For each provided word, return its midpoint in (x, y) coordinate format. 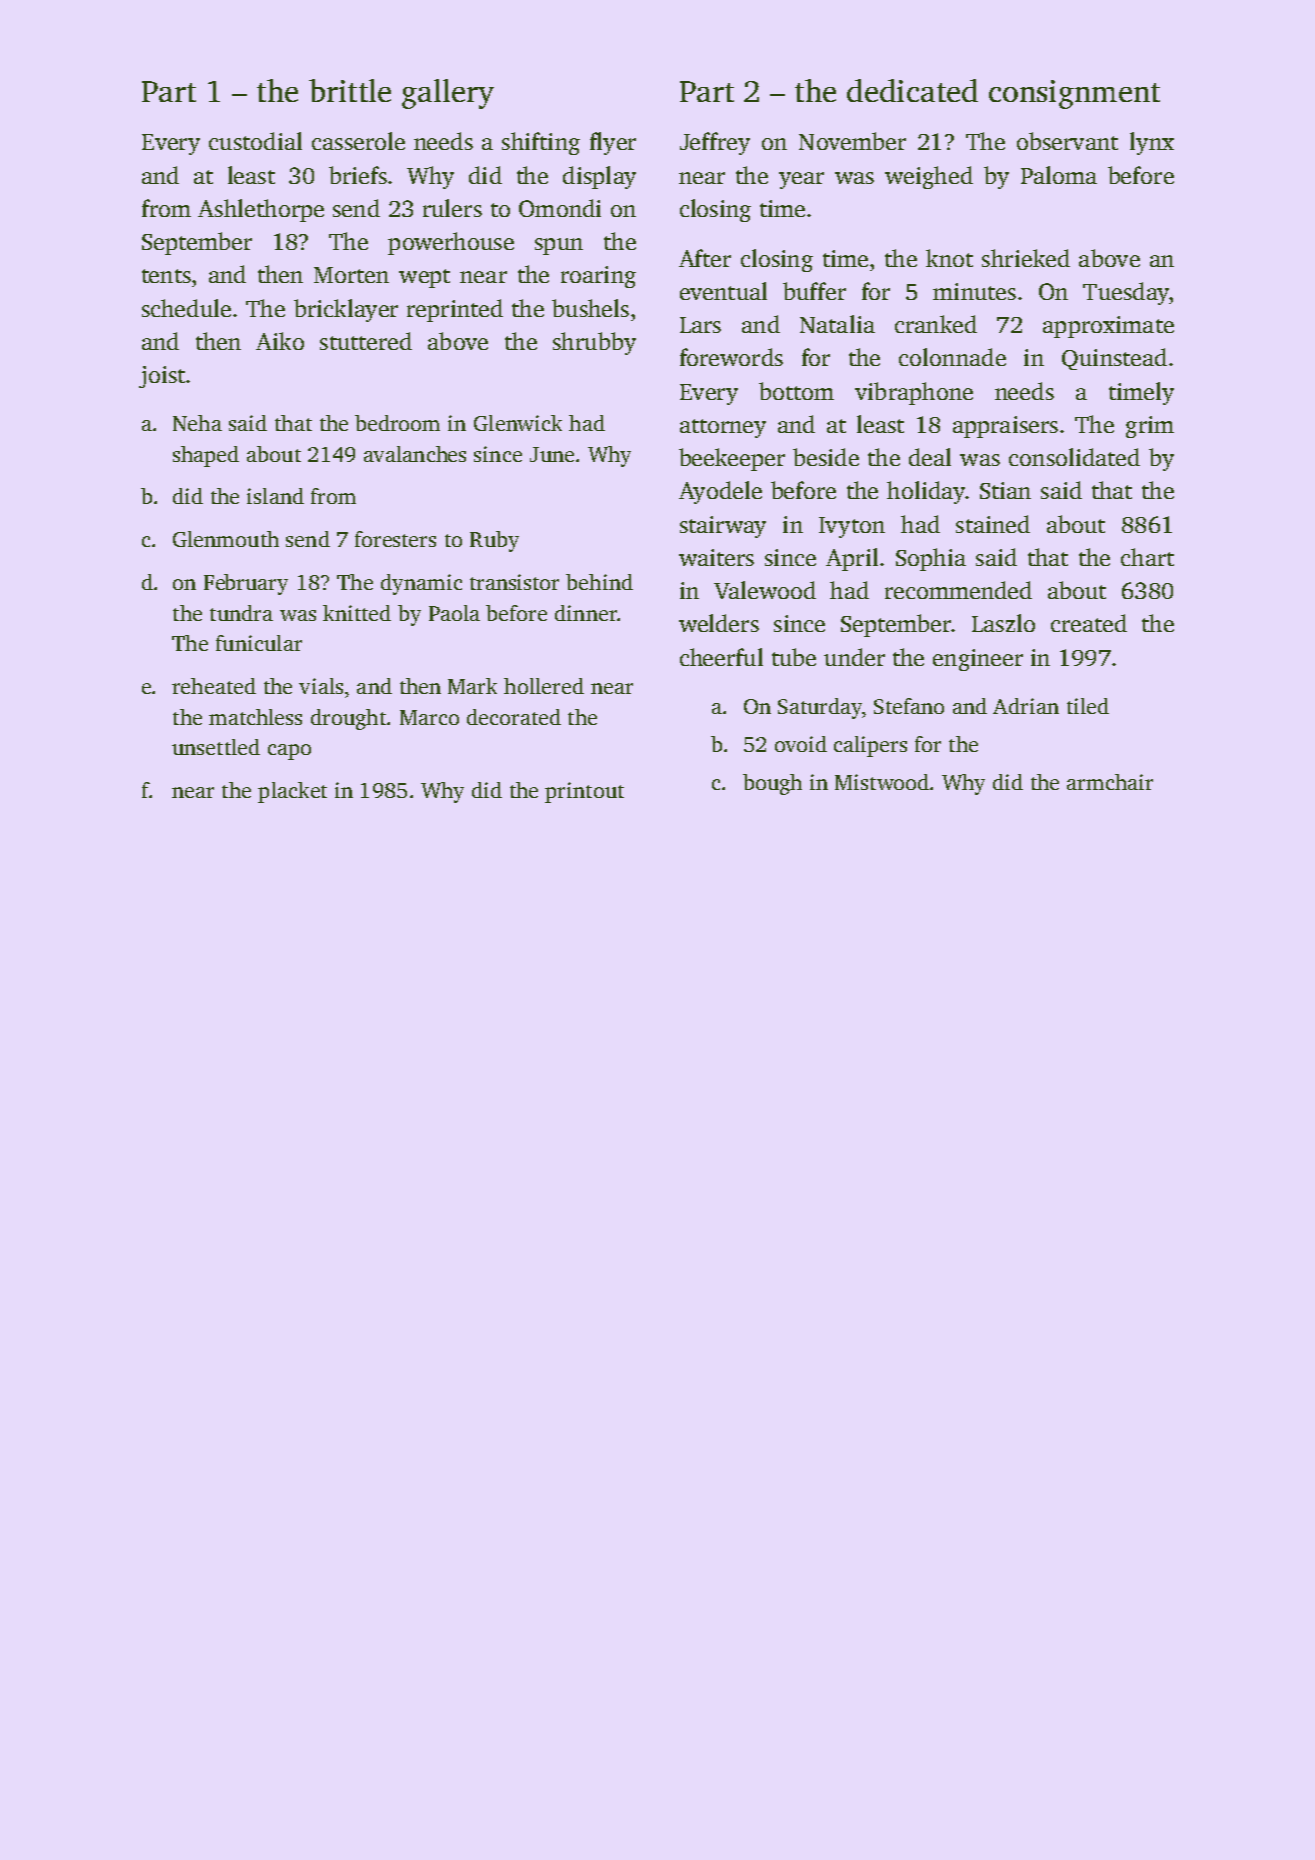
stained (993, 524)
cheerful (721, 657)
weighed (929, 177)
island (275, 496)
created (1089, 623)
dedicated (912, 90)
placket (292, 792)
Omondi (560, 208)
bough (772, 784)
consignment (1074, 94)
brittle (350, 90)
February (246, 584)
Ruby (494, 541)
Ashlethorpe (261, 210)
